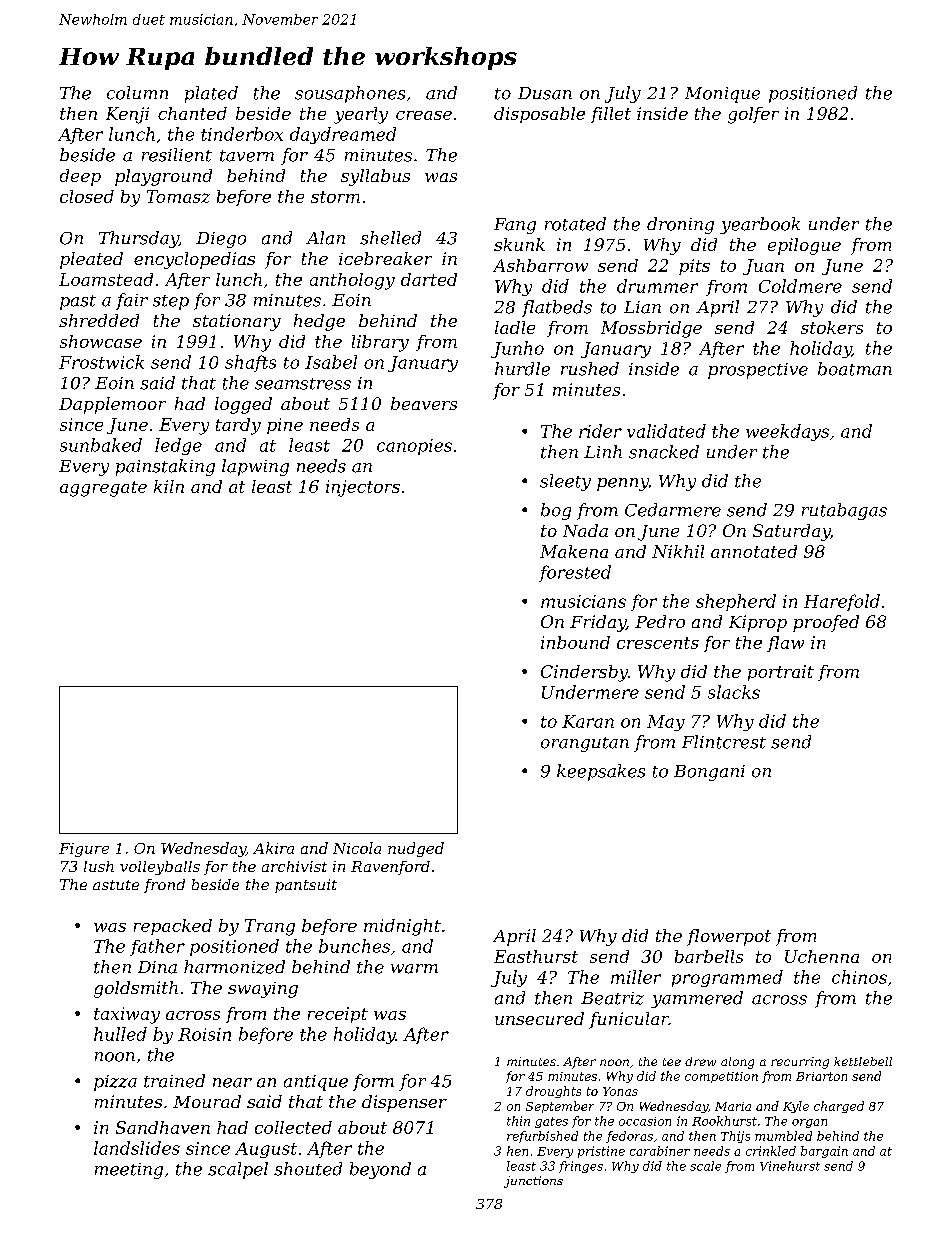 Image resolution: width=952 pixels, height=1233 pixels. I want to click on stationary, so click(237, 322).
